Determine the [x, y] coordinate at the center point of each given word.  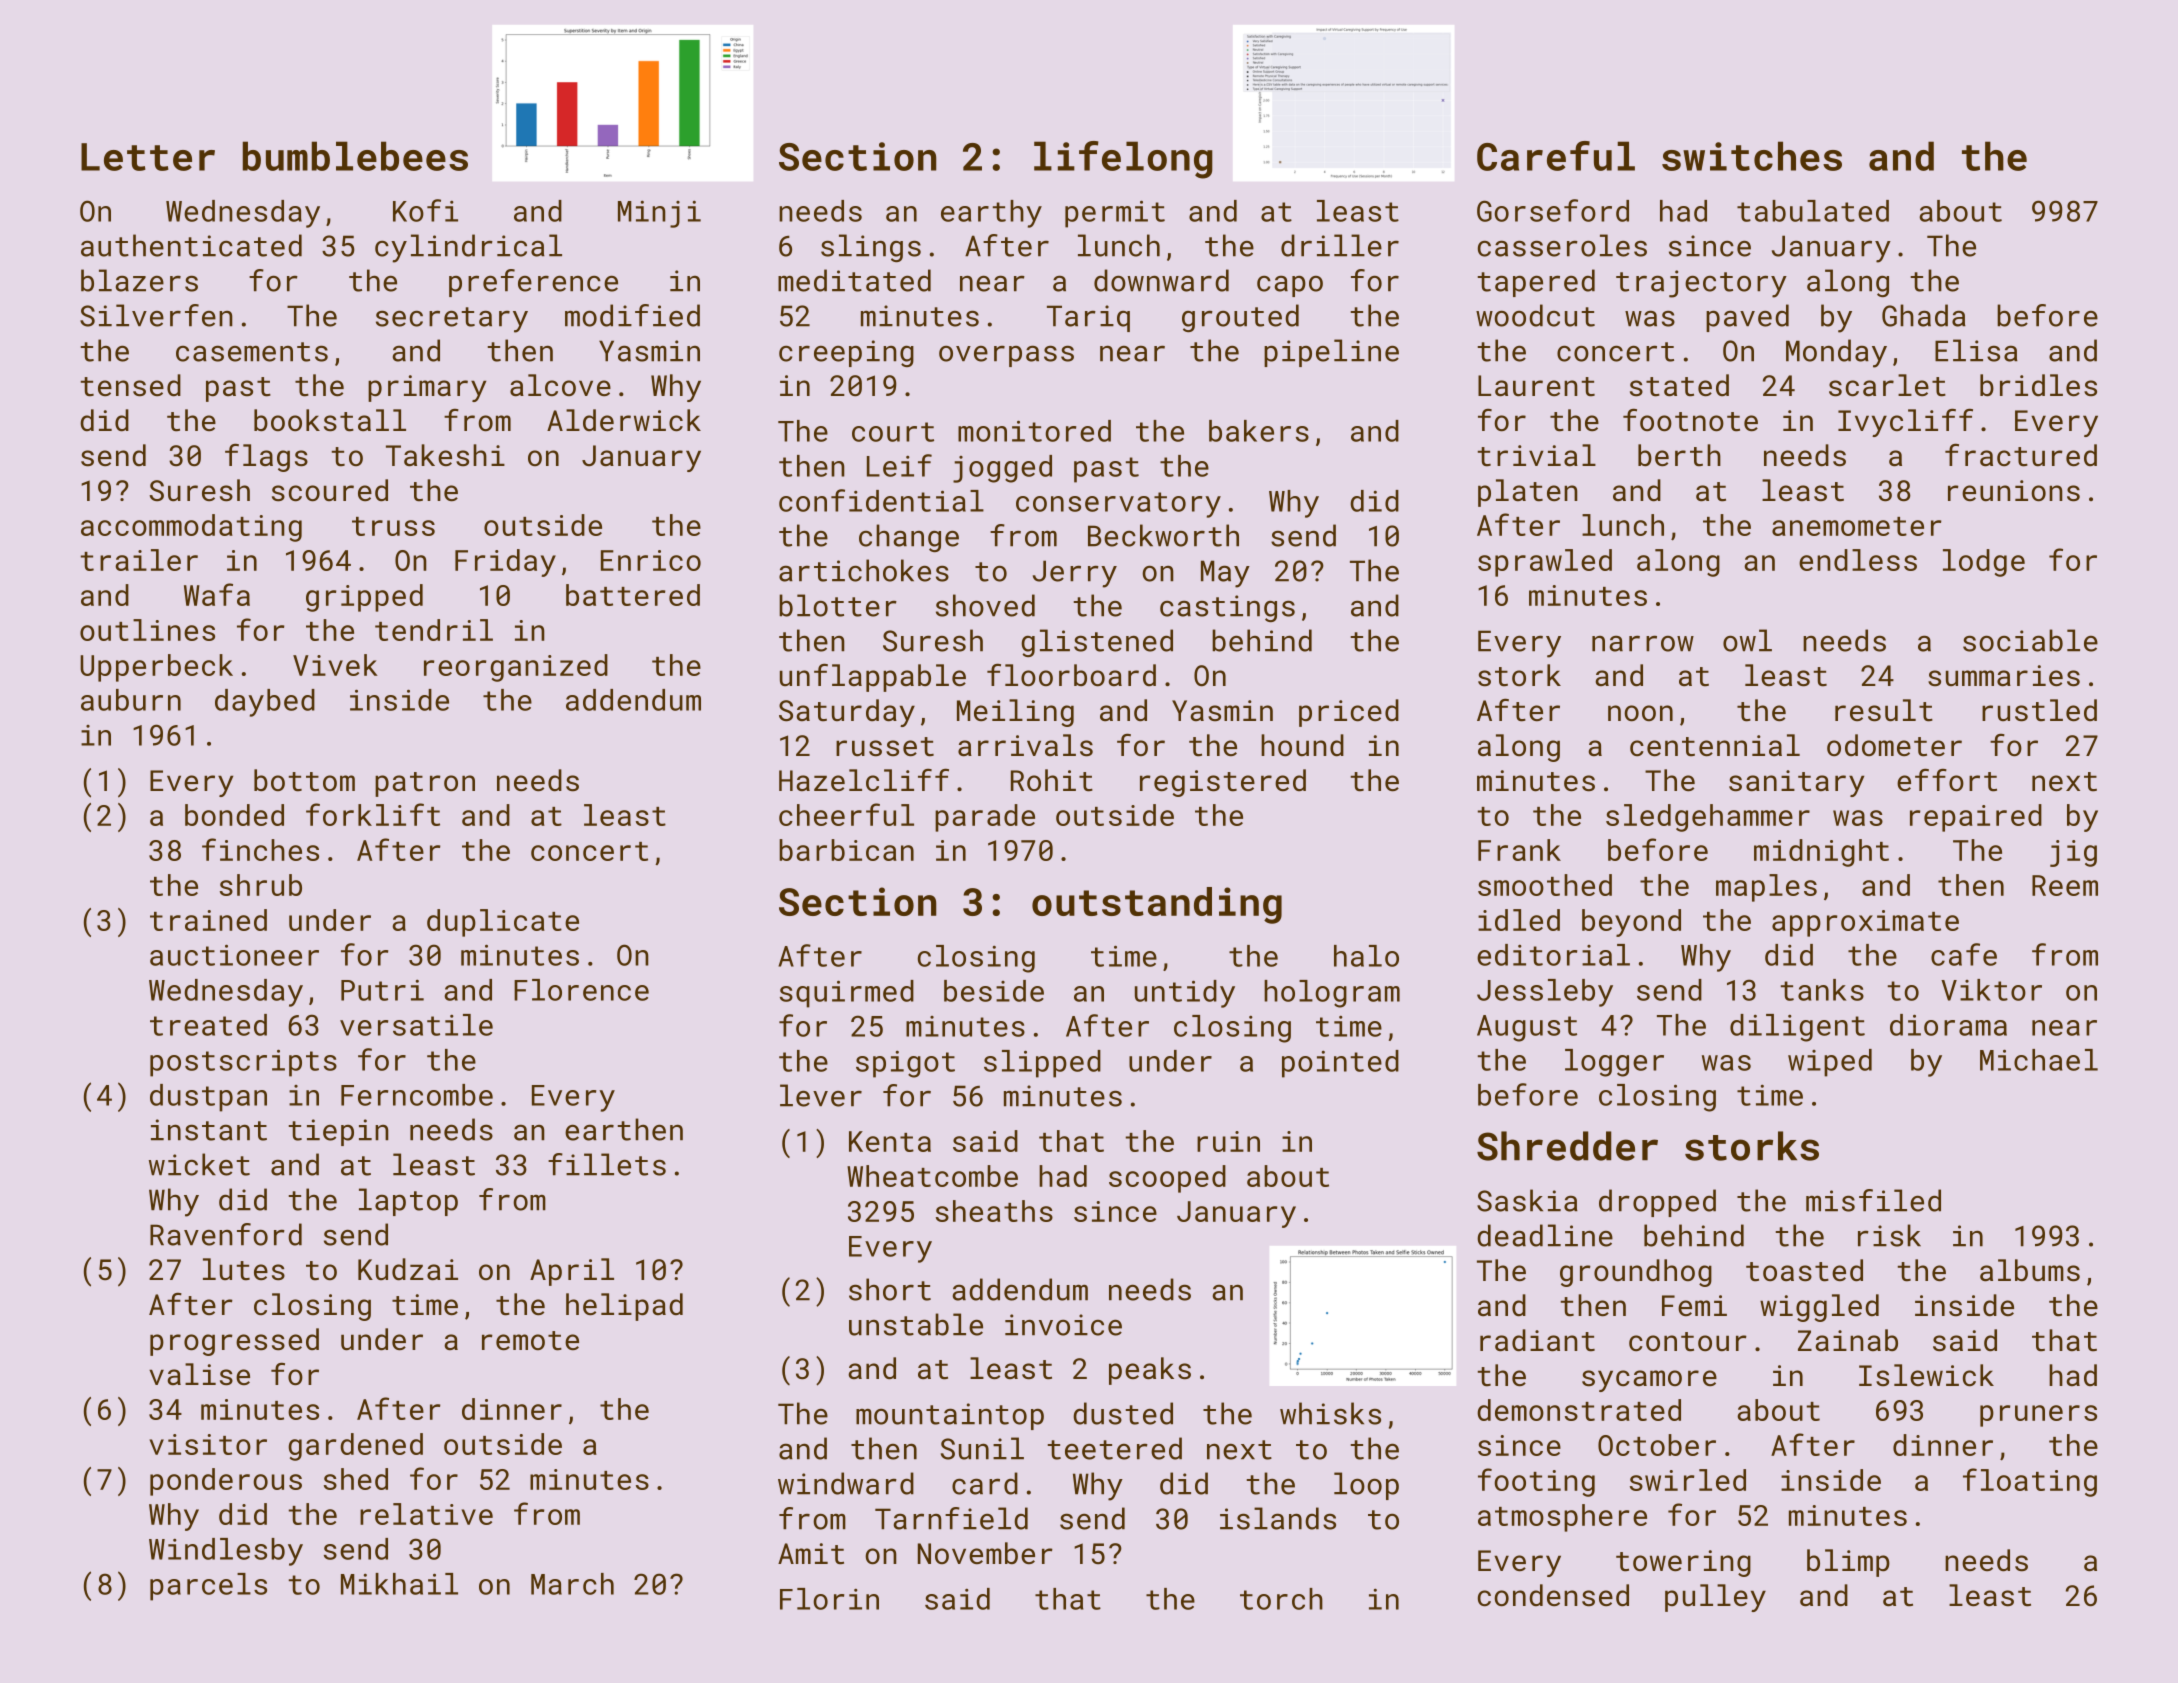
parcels [208, 1587]
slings [871, 248]
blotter [838, 605]
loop [1366, 1486]
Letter [148, 157]
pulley [1715, 1598]
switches [1752, 156]
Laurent [1536, 386]
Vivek [335, 665]
